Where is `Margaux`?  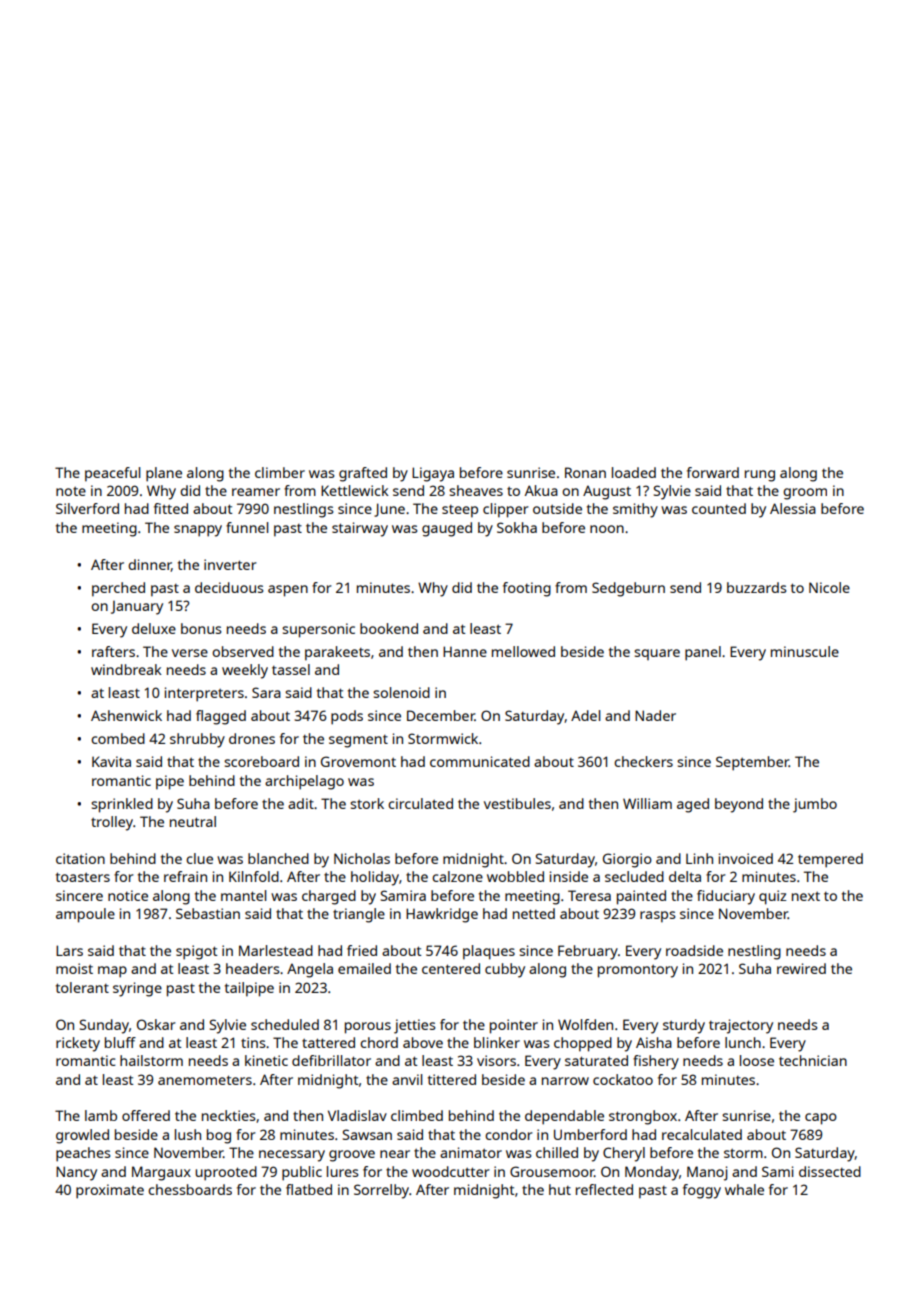 Margaux is located at coordinates (161, 1173).
